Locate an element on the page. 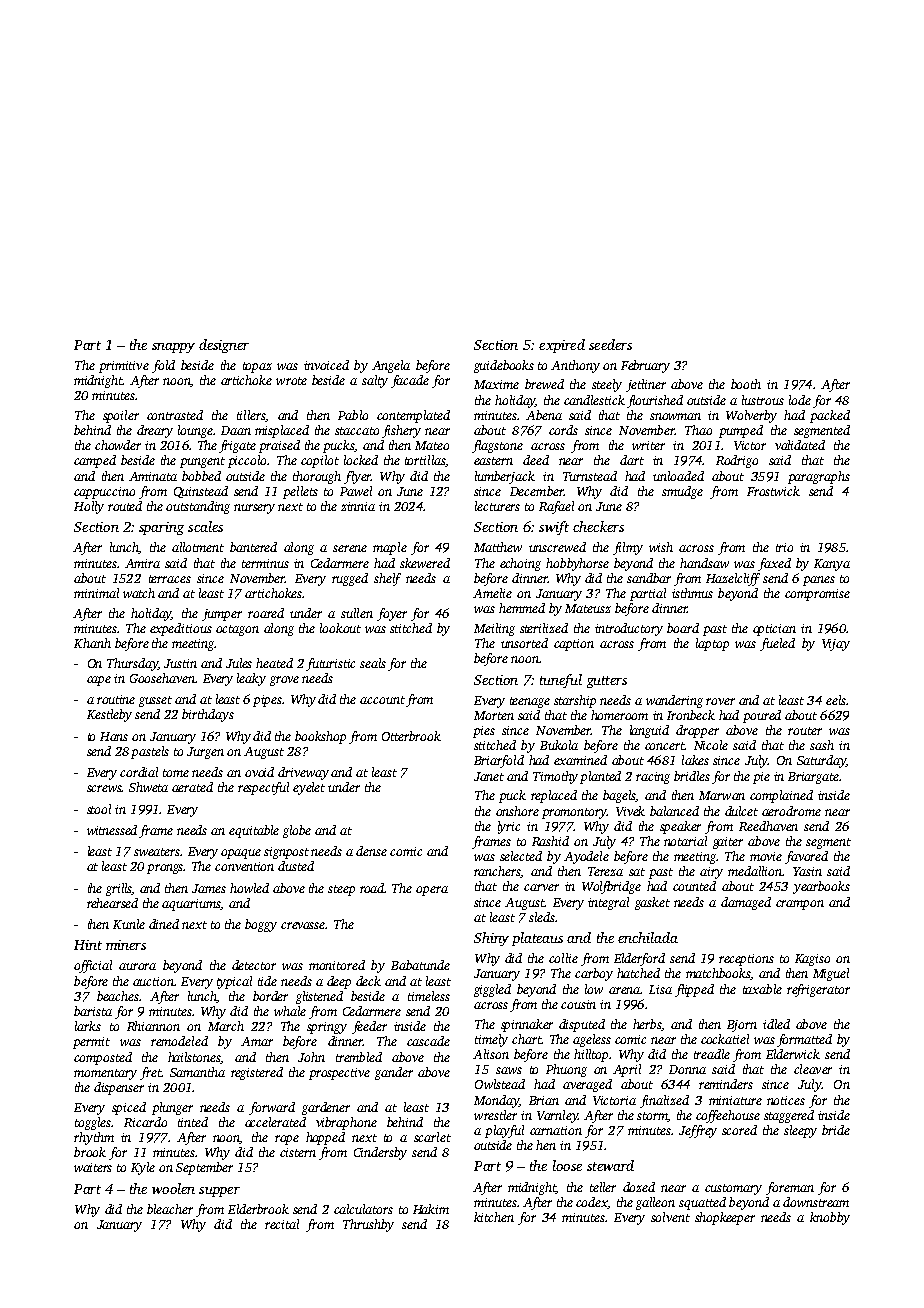  guidebooks is located at coordinates (504, 366).
